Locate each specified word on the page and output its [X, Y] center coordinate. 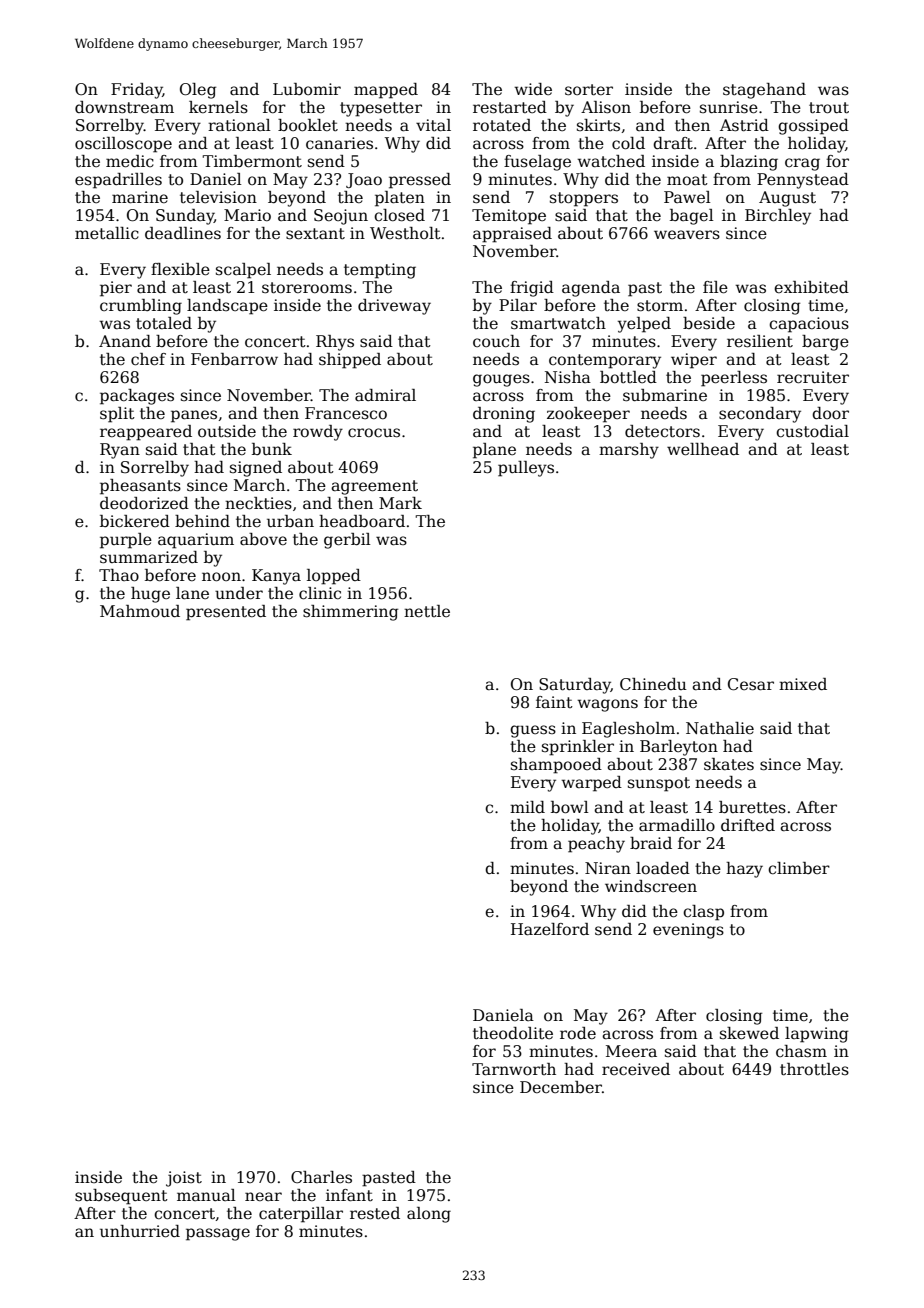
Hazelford [550, 929]
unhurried [140, 1231]
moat [687, 179]
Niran [608, 868]
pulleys [526, 469]
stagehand [764, 91]
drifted [748, 825]
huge [150, 595]
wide [533, 89]
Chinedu [653, 684]
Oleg [198, 91]
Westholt [405, 233]
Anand [125, 341]
